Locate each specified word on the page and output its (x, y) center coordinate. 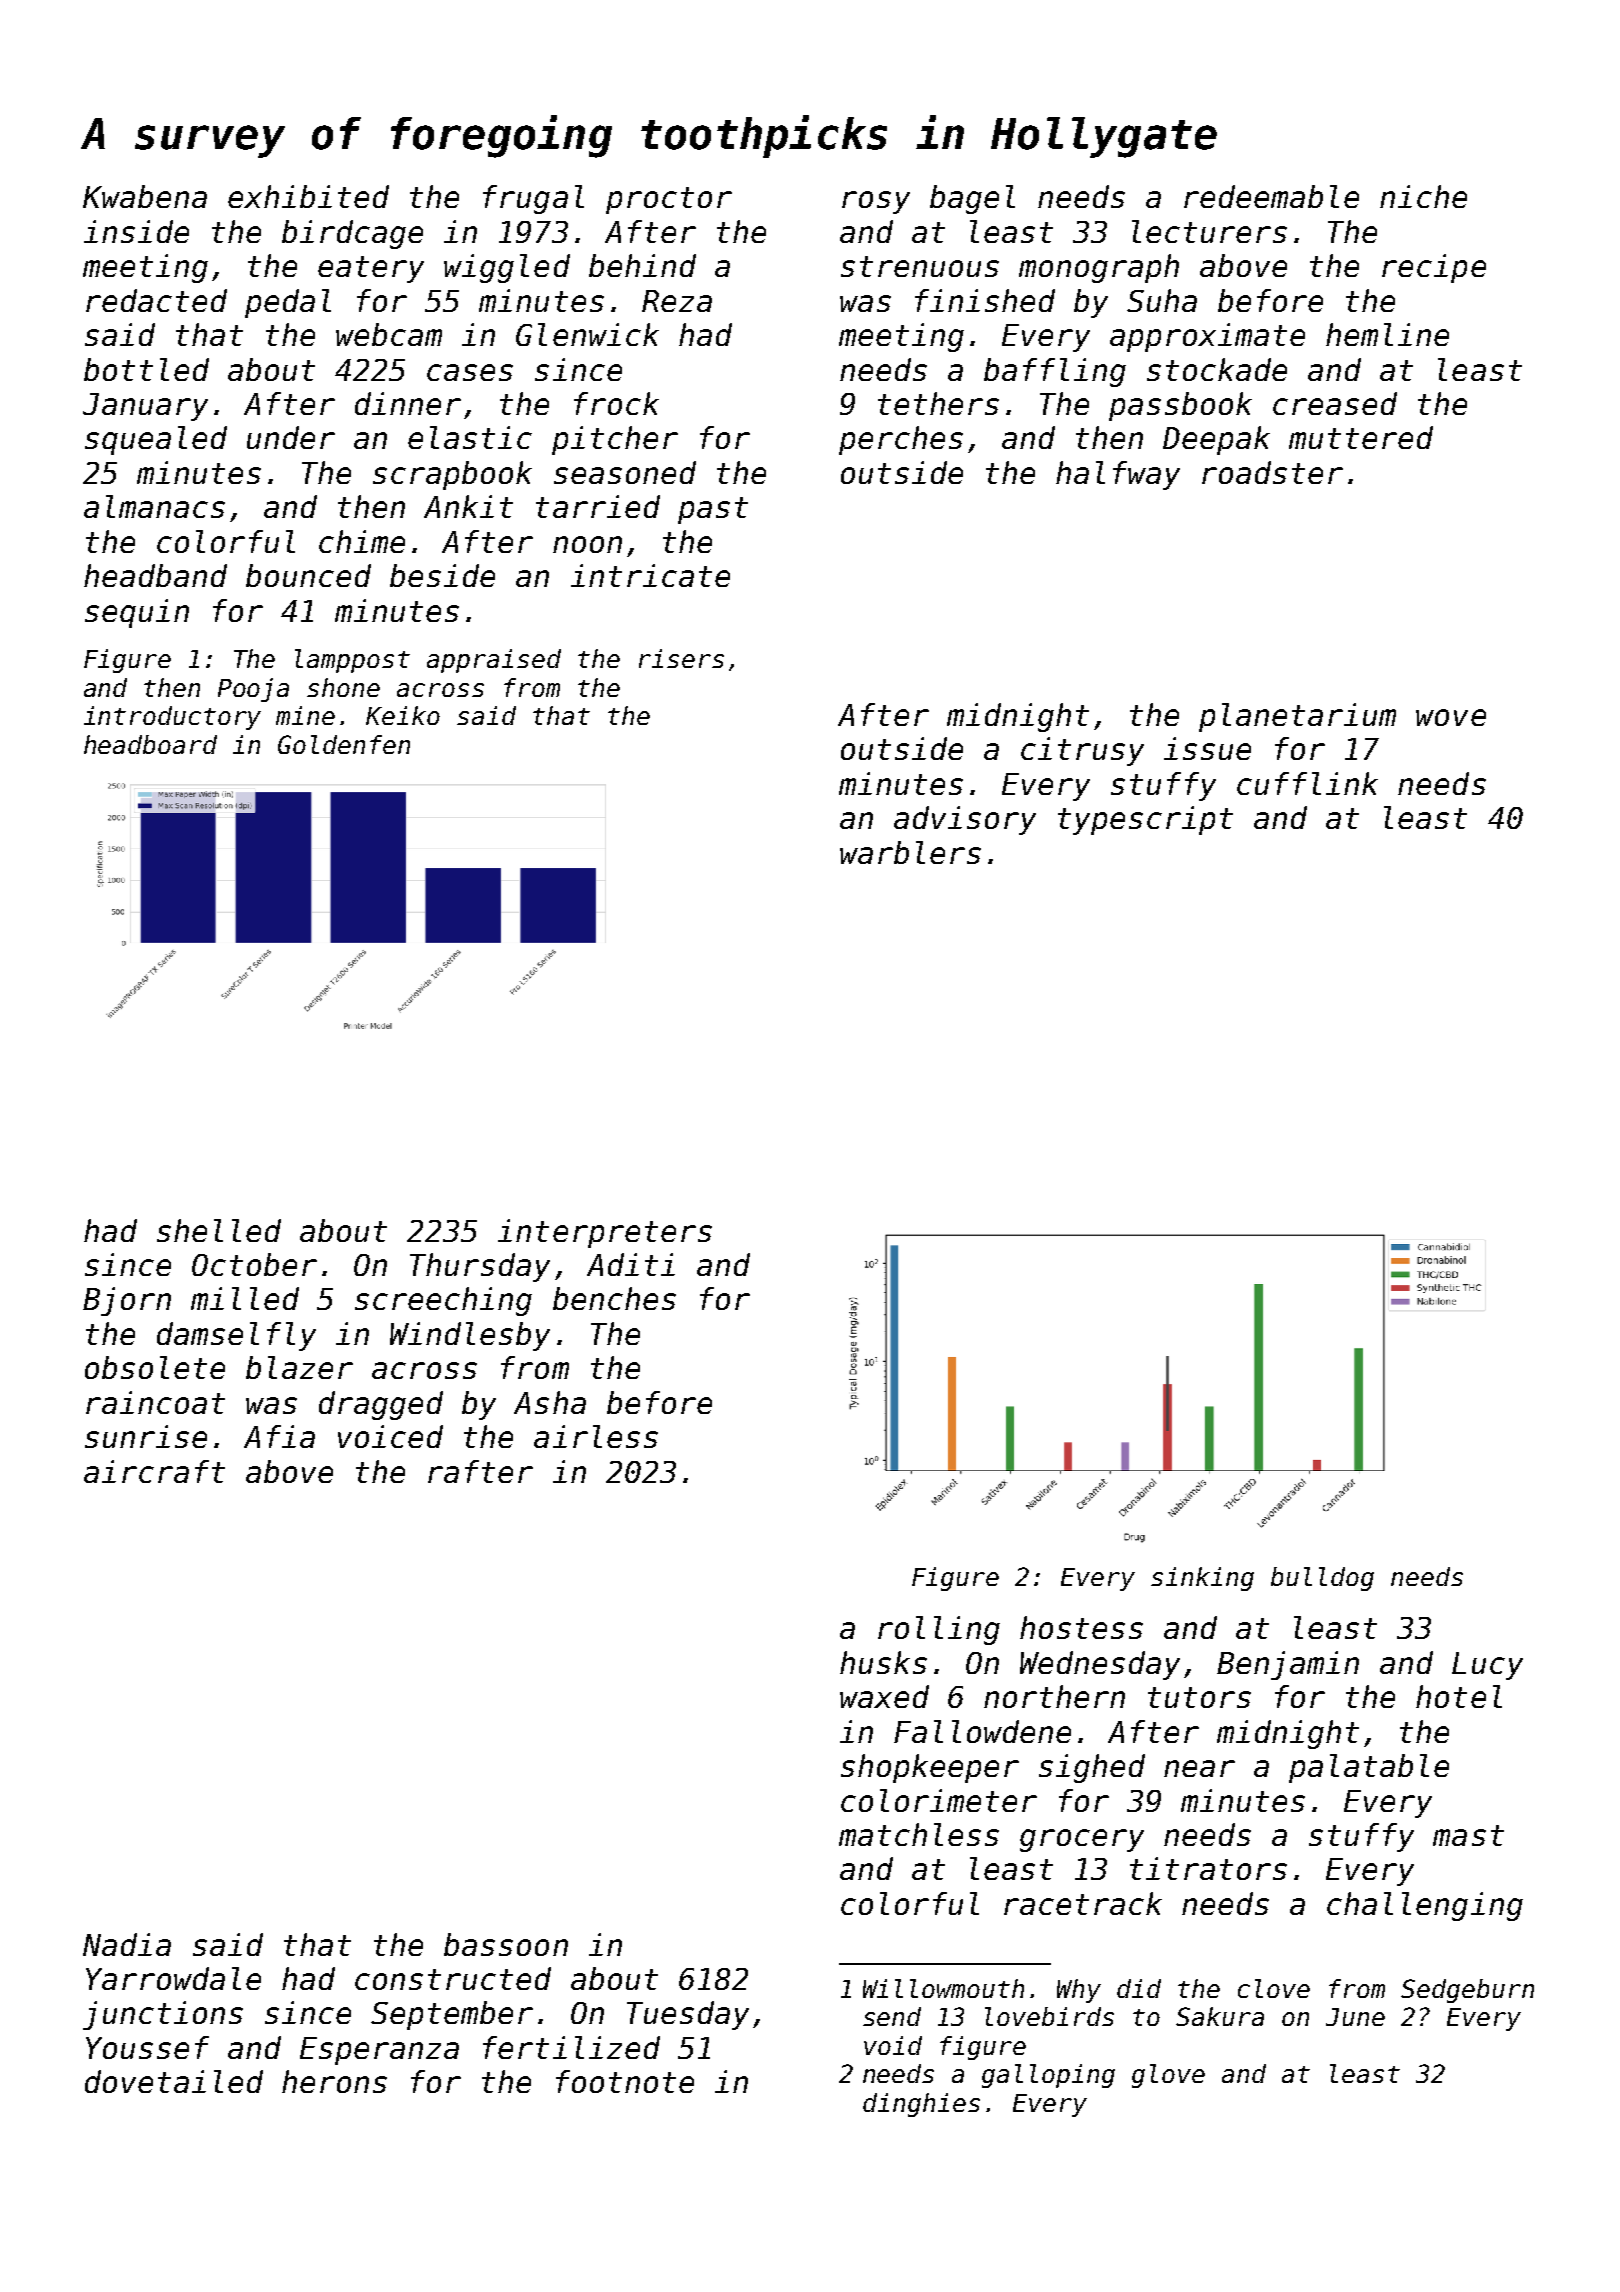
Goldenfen (344, 744)
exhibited (308, 196)
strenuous (920, 266)
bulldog (1322, 1579)
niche (1423, 196)
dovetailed (174, 2081)
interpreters (605, 1233)
